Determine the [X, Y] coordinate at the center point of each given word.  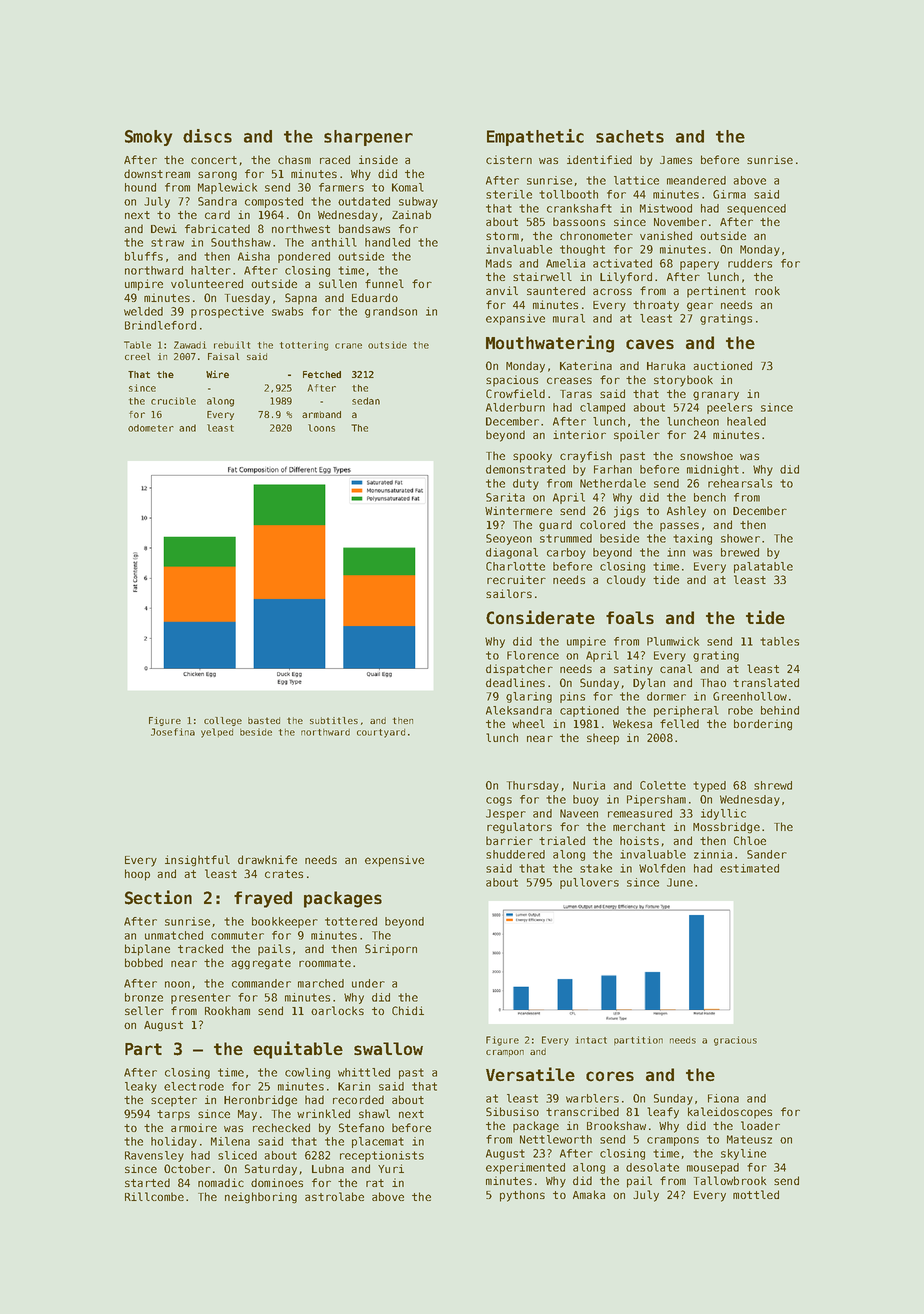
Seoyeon [509, 539]
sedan [366, 401]
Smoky [148, 138]
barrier [509, 840]
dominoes [277, 1182]
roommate [325, 963]
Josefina [173, 732]
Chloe [750, 840]
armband [321, 414]
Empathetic [535, 137]
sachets [630, 136]
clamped [602, 408]
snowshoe [706, 455]
